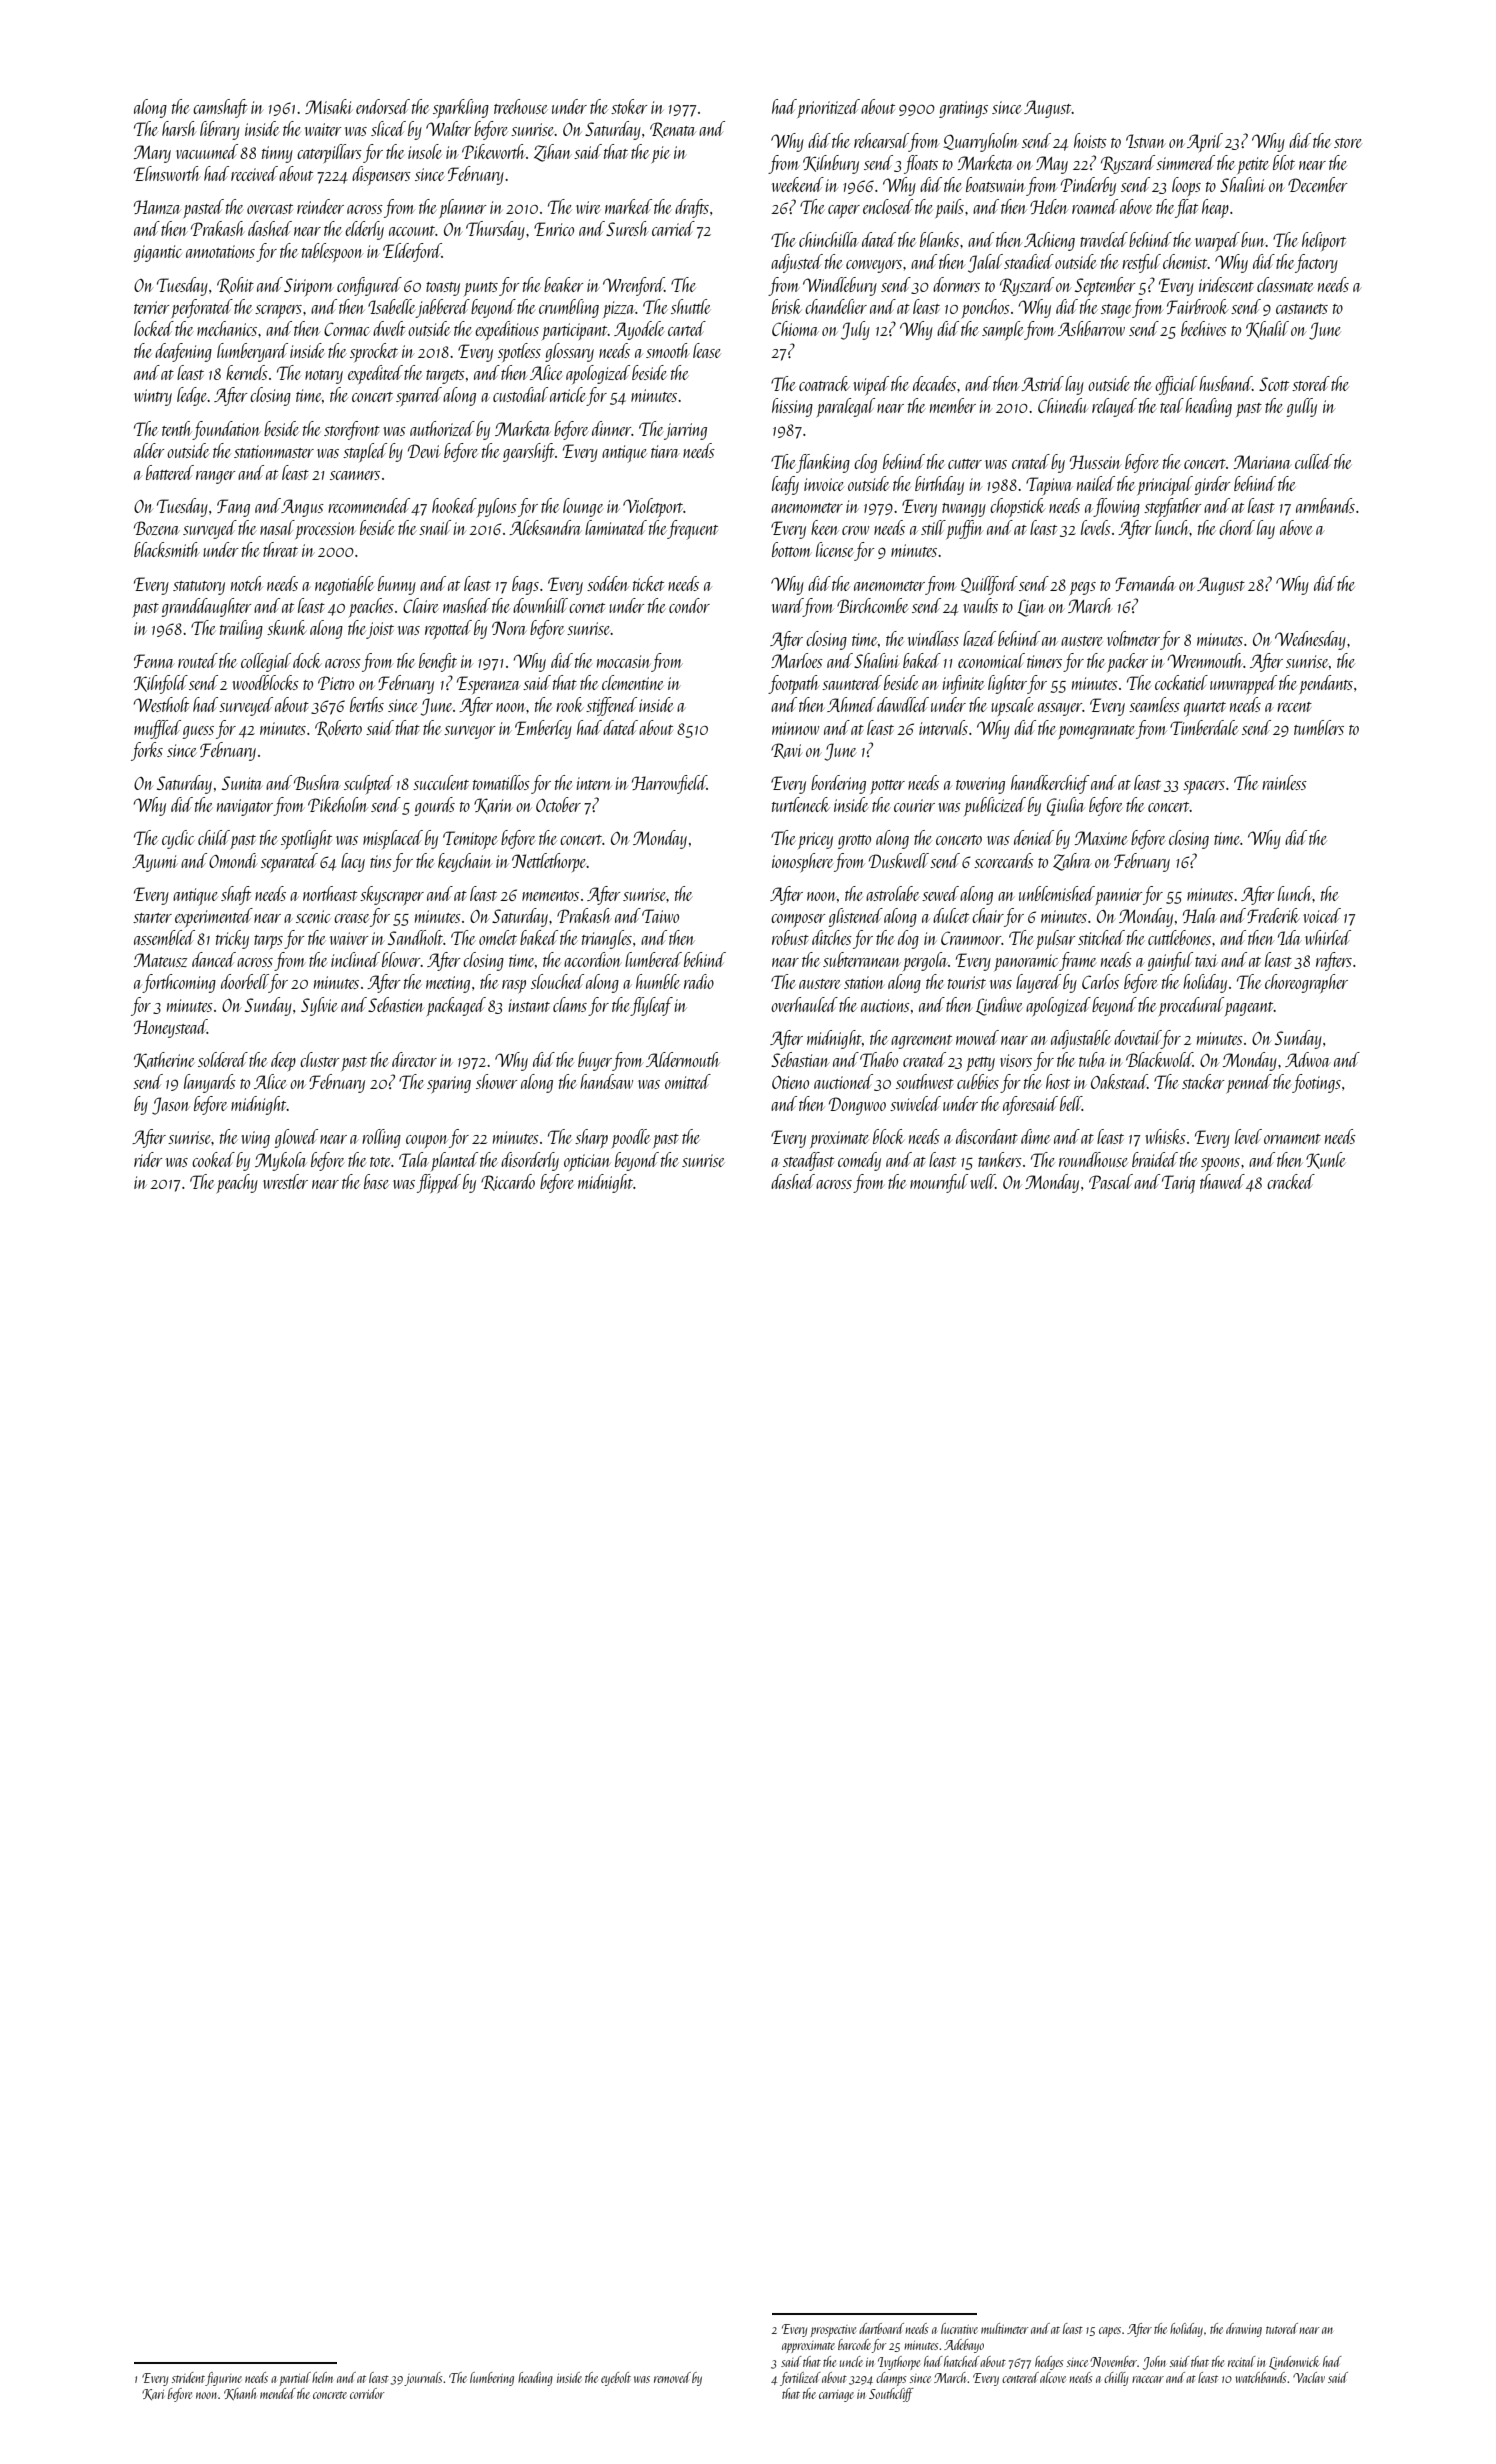 Image resolution: width=1496 pixels, height=2464 pixels. I want to click on inclined, so click(355, 959).
